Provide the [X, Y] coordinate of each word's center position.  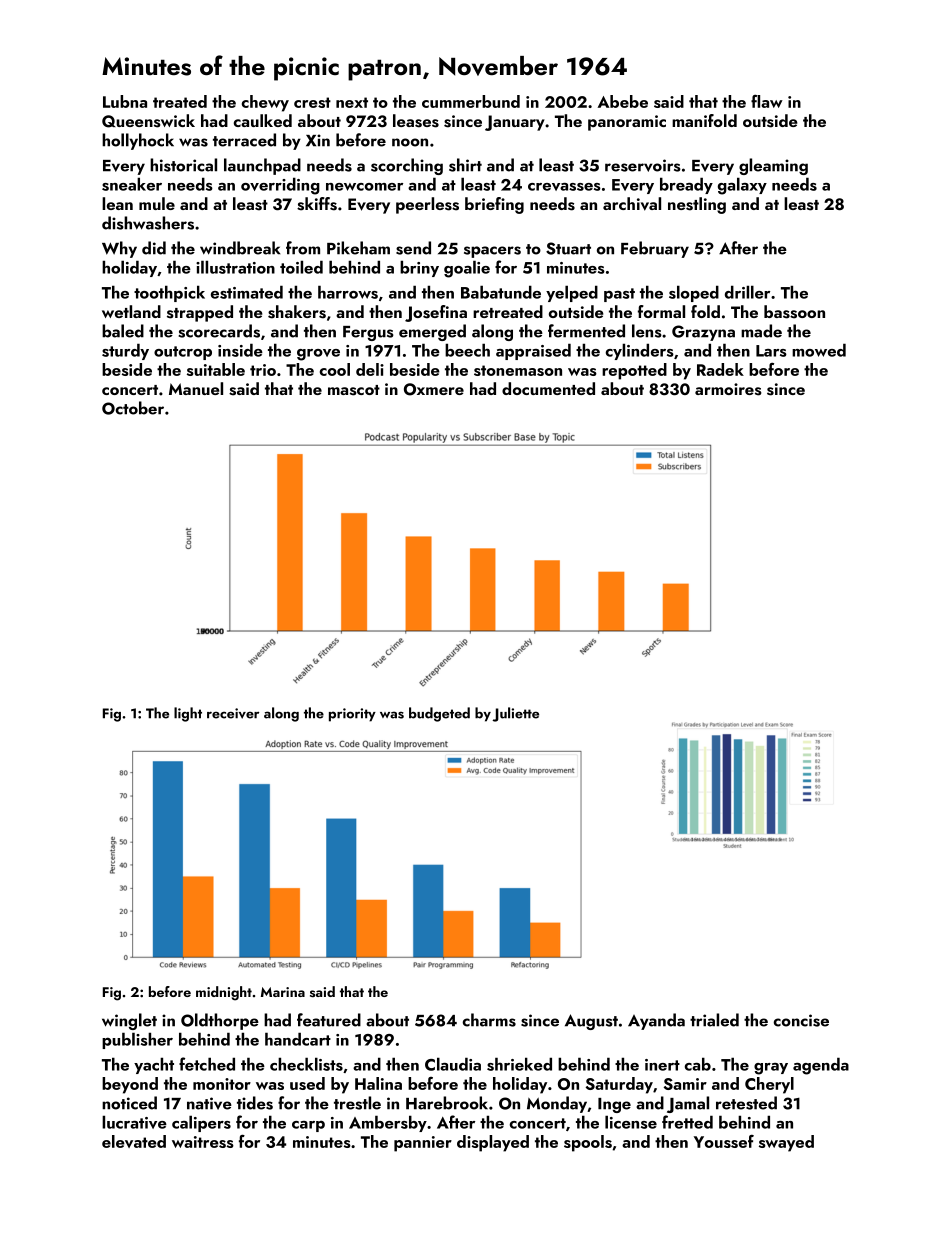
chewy [265, 103]
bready [686, 185]
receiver [233, 713]
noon [410, 142]
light [188, 714]
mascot [354, 390]
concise [801, 1020]
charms [489, 1020]
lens [647, 331]
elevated [134, 1141]
